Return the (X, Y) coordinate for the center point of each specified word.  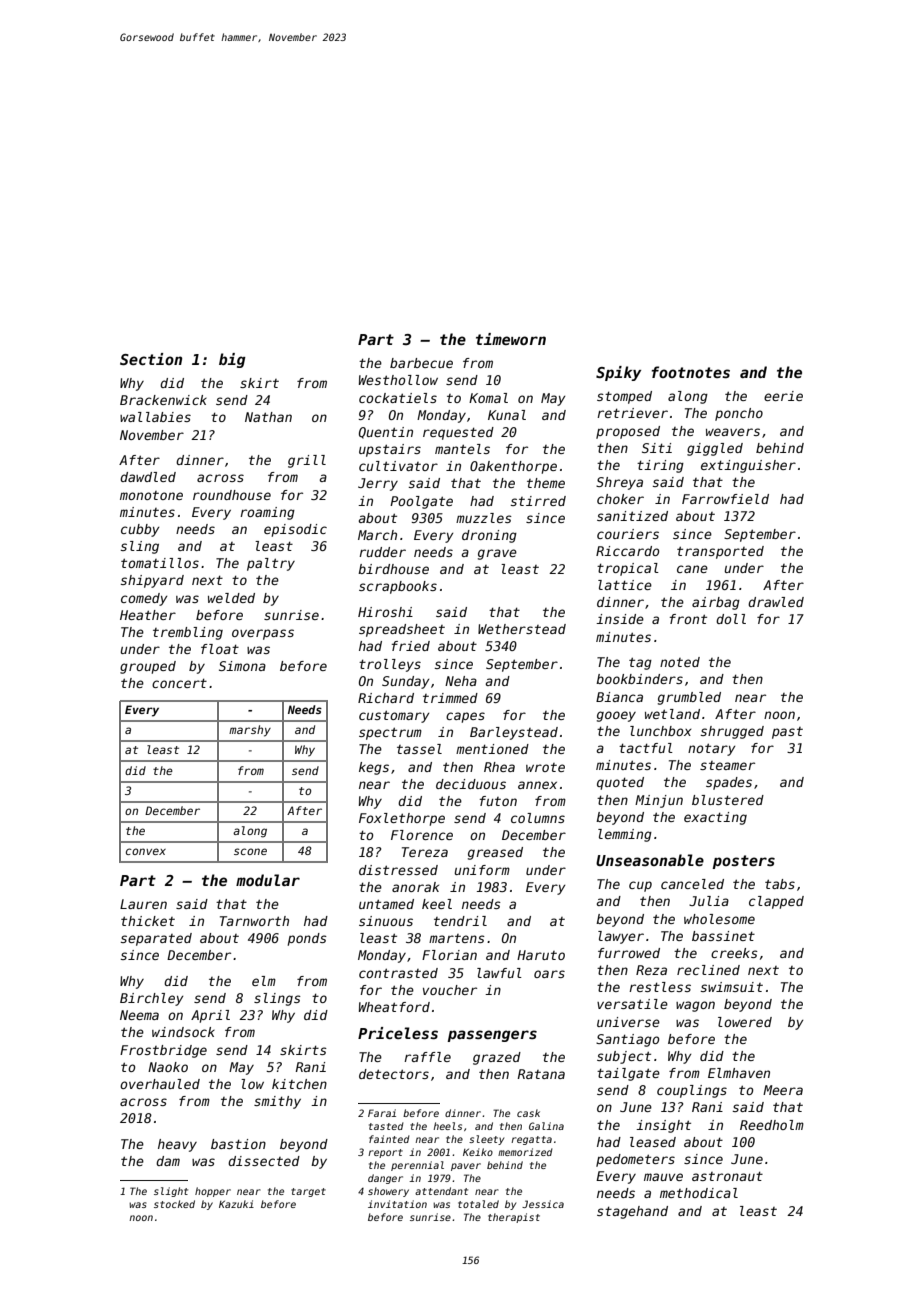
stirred (538, 501)
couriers (628, 534)
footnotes (691, 372)
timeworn (511, 339)
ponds (307, 939)
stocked (174, 1204)
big (232, 360)
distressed (398, 870)
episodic (295, 530)
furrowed (629, 953)
